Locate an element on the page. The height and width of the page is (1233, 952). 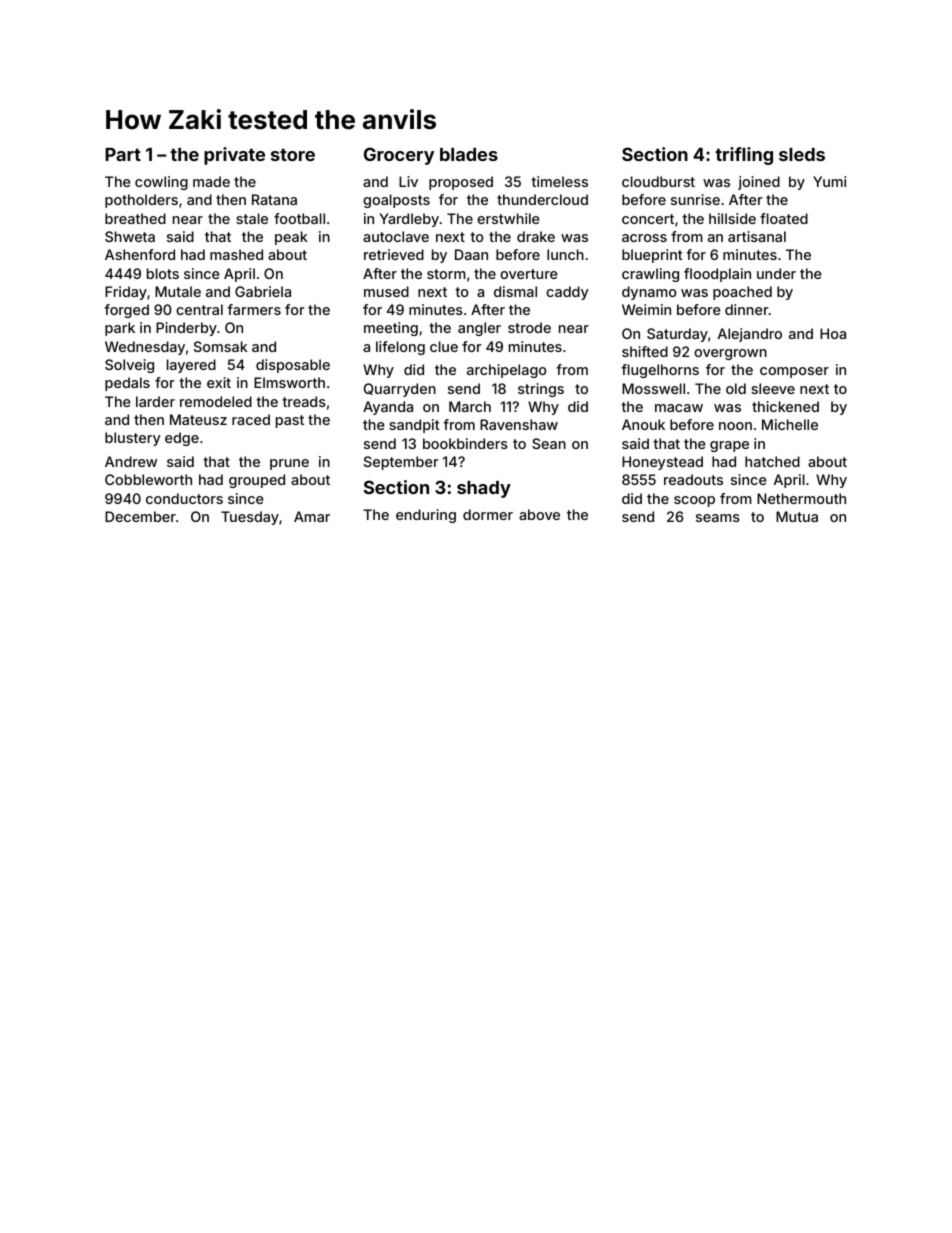
proposed is located at coordinates (461, 183).
